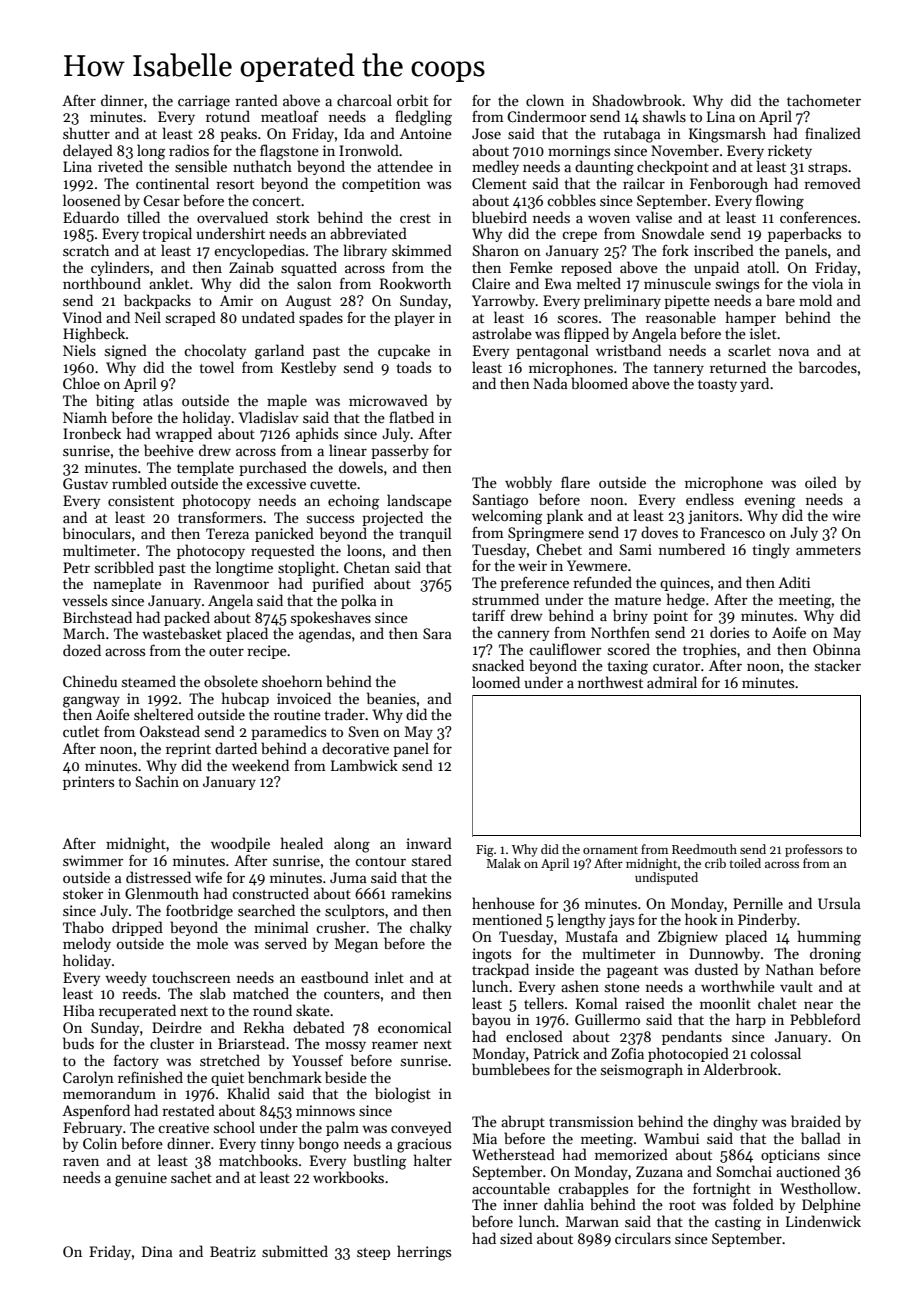 Image resolution: width=924 pixels, height=1308 pixels. Describe the element at coordinates (637, 100) in the screenshot. I see `Shadowbrook` at that location.
